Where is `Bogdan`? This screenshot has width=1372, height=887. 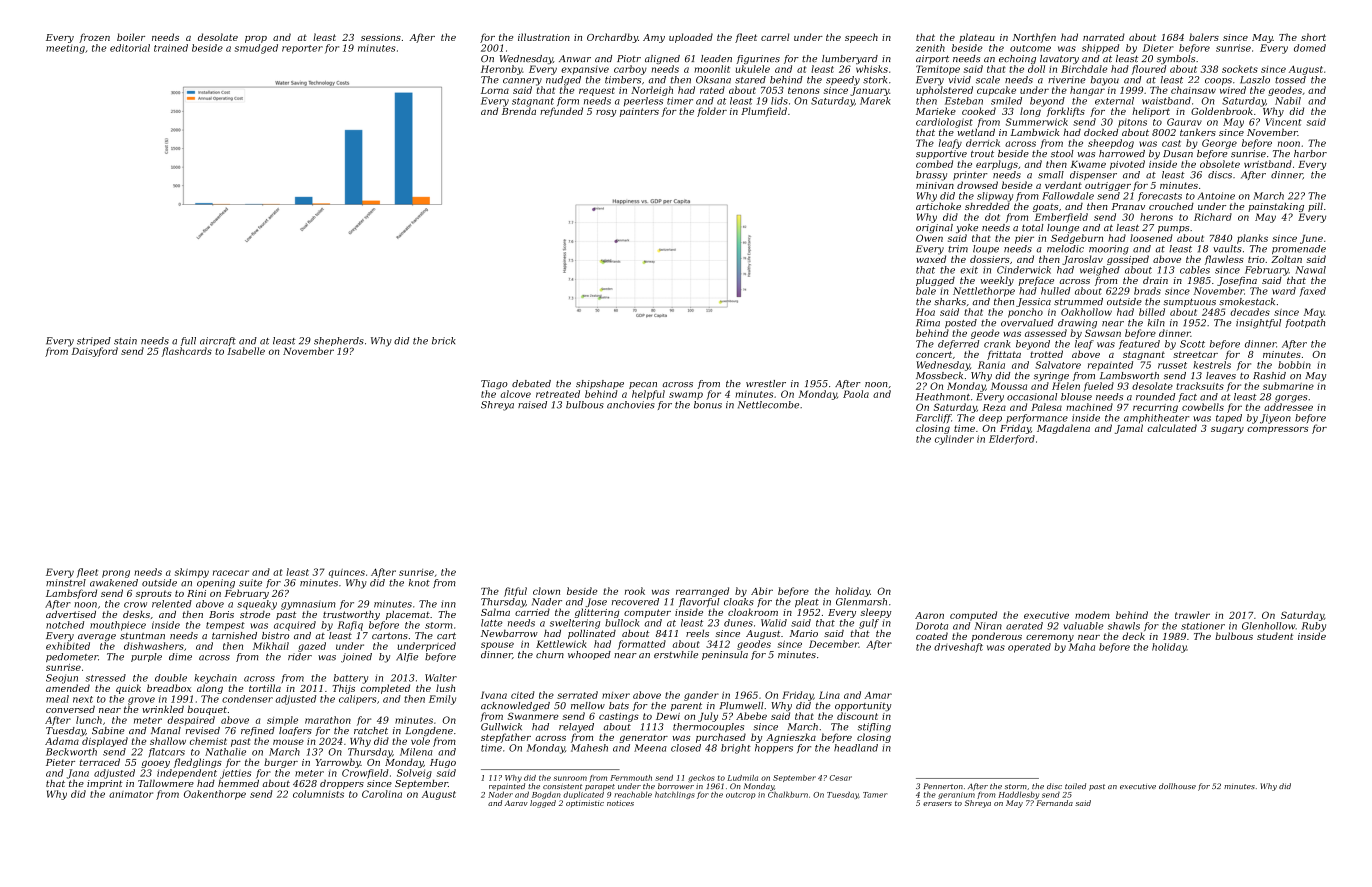 Bogdan is located at coordinates (546, 795).
